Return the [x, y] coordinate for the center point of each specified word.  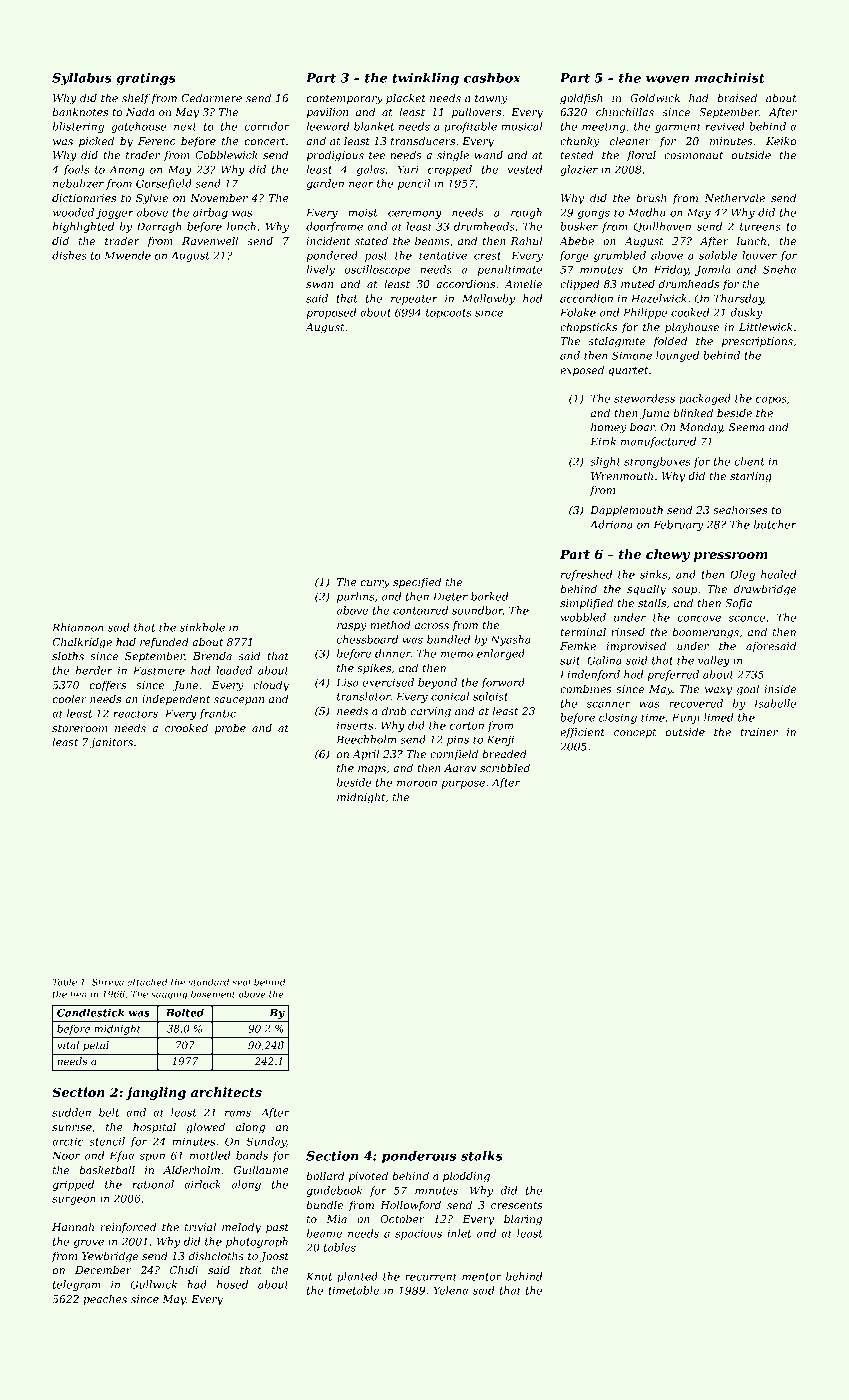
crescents [516, 1205]
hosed [232, 1284]
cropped [450, 170]
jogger [115, 213]
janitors [111, 743]
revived [725, 126]
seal [242, 982]
